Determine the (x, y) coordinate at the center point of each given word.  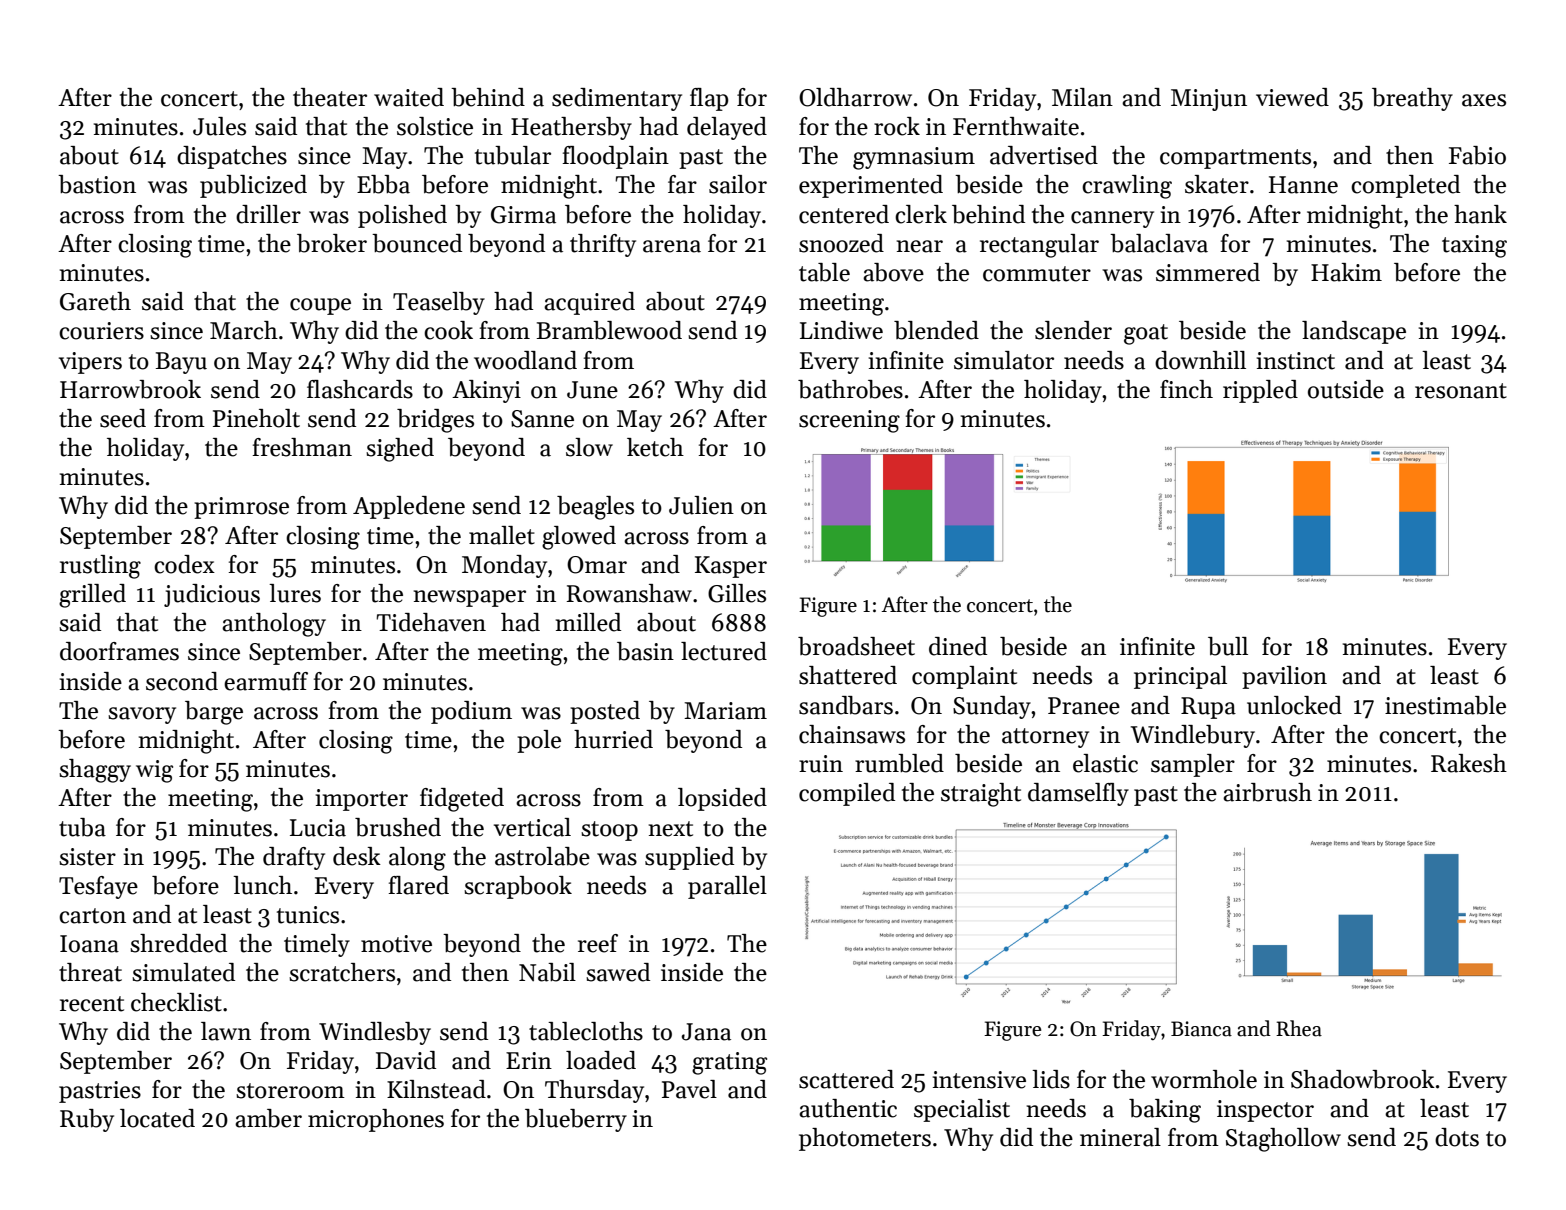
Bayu (181, 363)
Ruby (87, 1120)
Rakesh (1469, 763)
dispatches (232, 157)
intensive (979, 1080)
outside (1346, 389)
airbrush (1267, 792)
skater (1217, 184)
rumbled (899, 763)
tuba (82, 827)
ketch (655, 447)
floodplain (616, 157)
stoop (609, 831)
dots (1457, 1137)
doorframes (119, 651)
